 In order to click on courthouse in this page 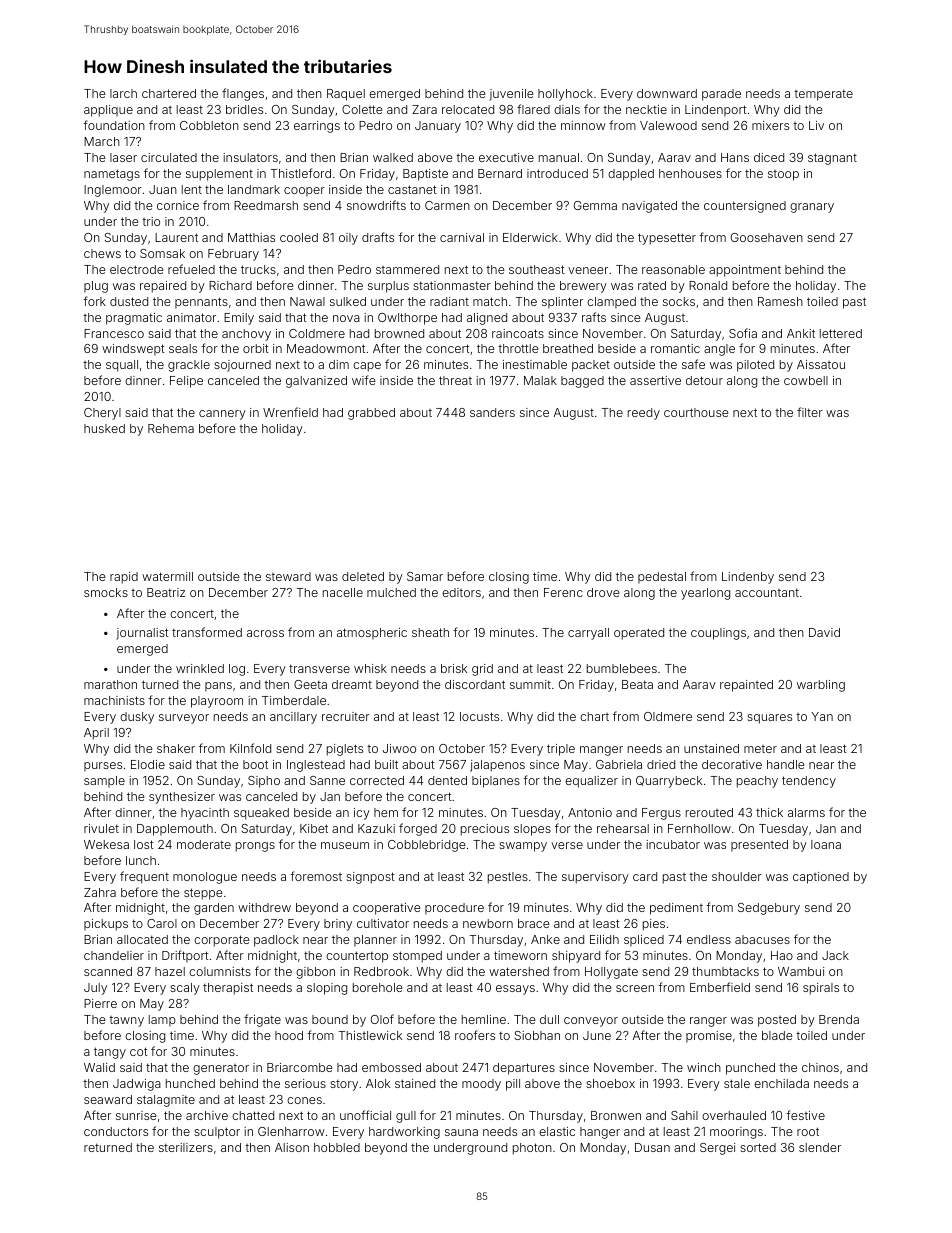, I will do `click(696, 412)`.
